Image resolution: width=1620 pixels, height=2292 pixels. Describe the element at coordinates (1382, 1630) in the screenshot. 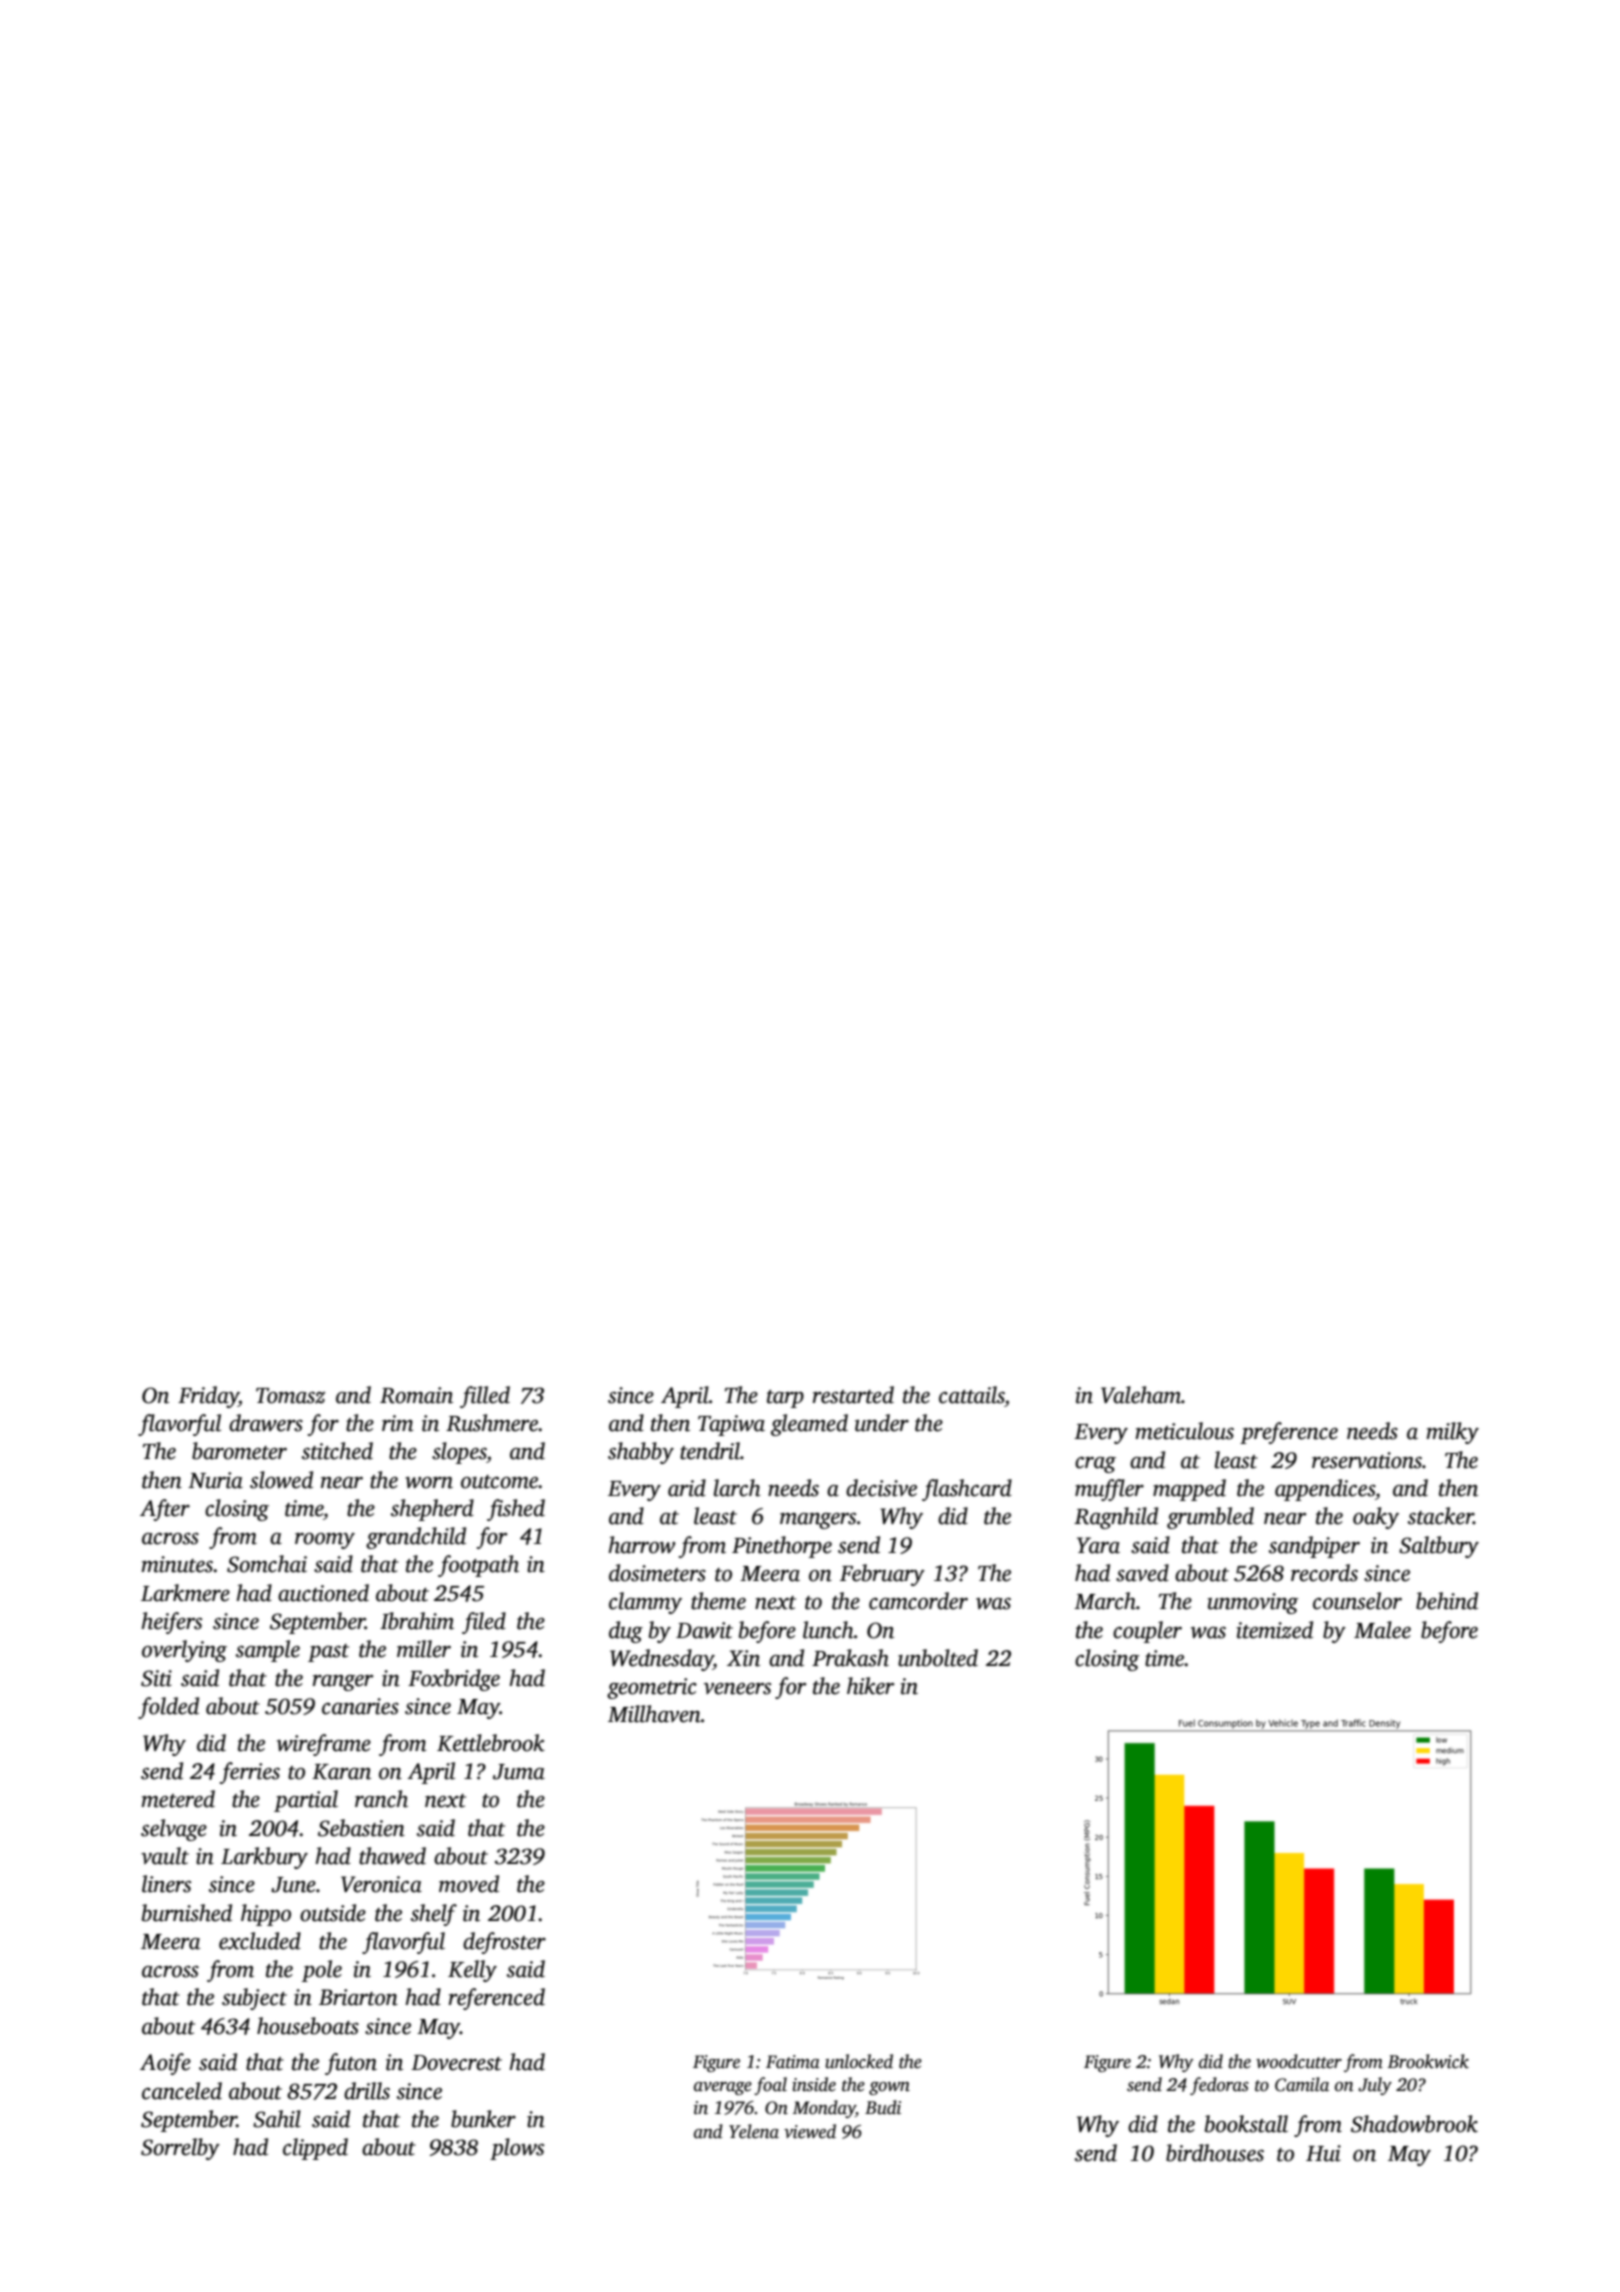

I see `Malee` at that location.
